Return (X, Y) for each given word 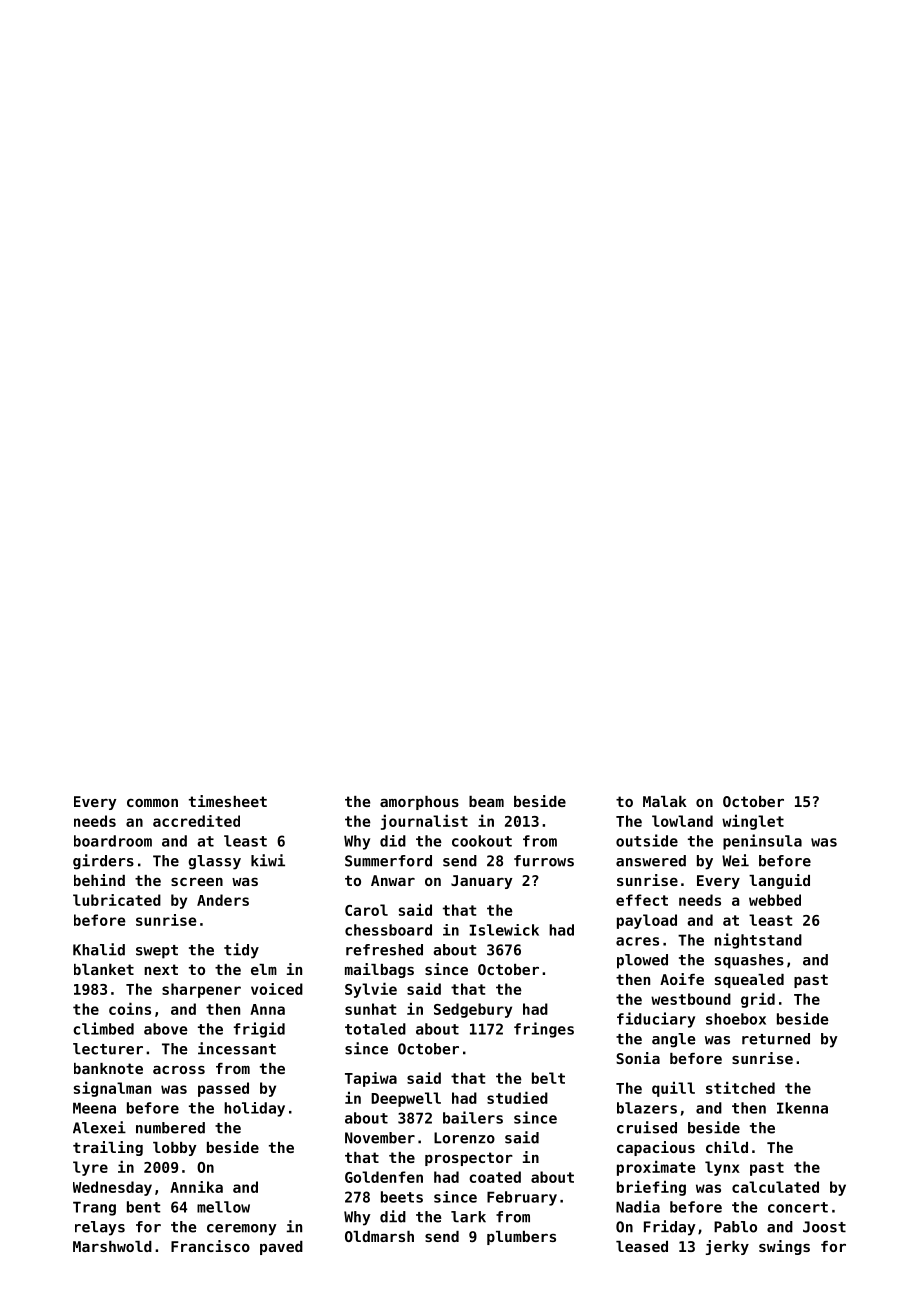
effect (642, 900)
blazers (647, 1108)
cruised (647, 1127)
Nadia (638, 1206)
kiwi (268, 860)
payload (647, 921)
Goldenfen (384, 1177)
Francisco (210, 1246)
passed (223, 1089)
